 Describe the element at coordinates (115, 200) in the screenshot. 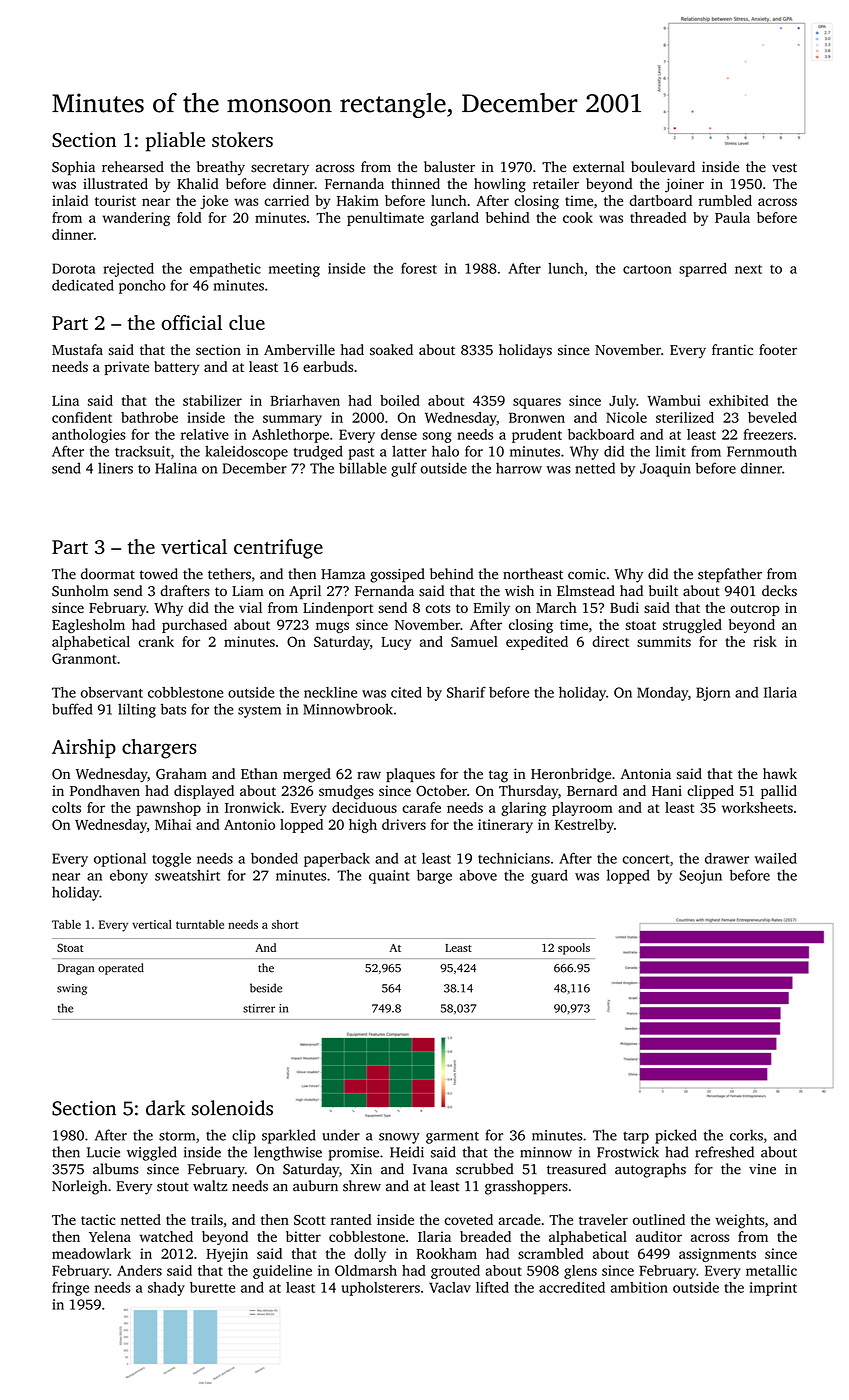

I see `tourist` at that location.
